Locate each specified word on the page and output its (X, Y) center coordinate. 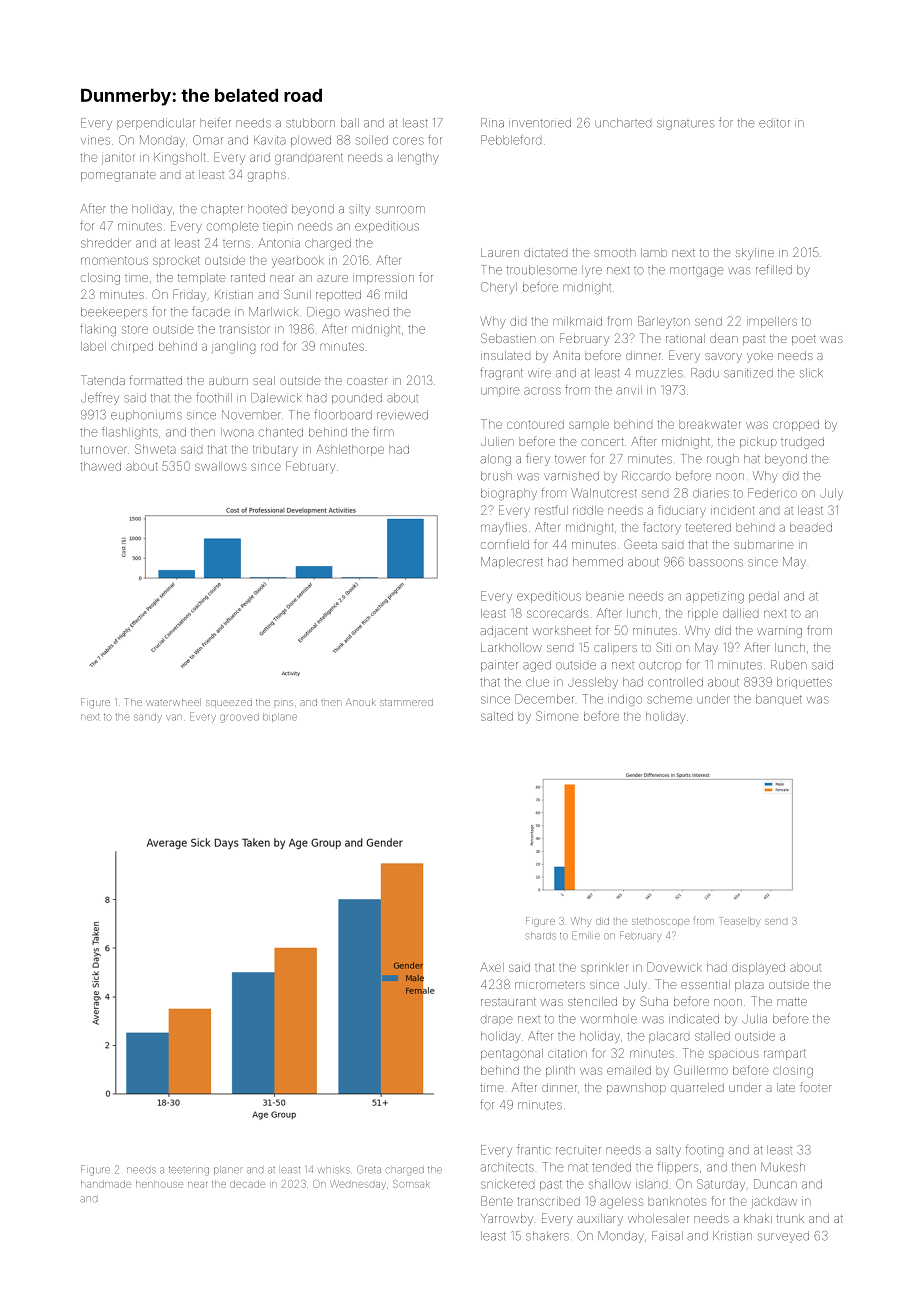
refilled (774, 269)
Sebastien (508, 338)
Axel (492, 967)
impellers (772, 322)
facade (211, 311)
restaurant (508, 1002)
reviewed (402, 415)
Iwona (238, 433)
